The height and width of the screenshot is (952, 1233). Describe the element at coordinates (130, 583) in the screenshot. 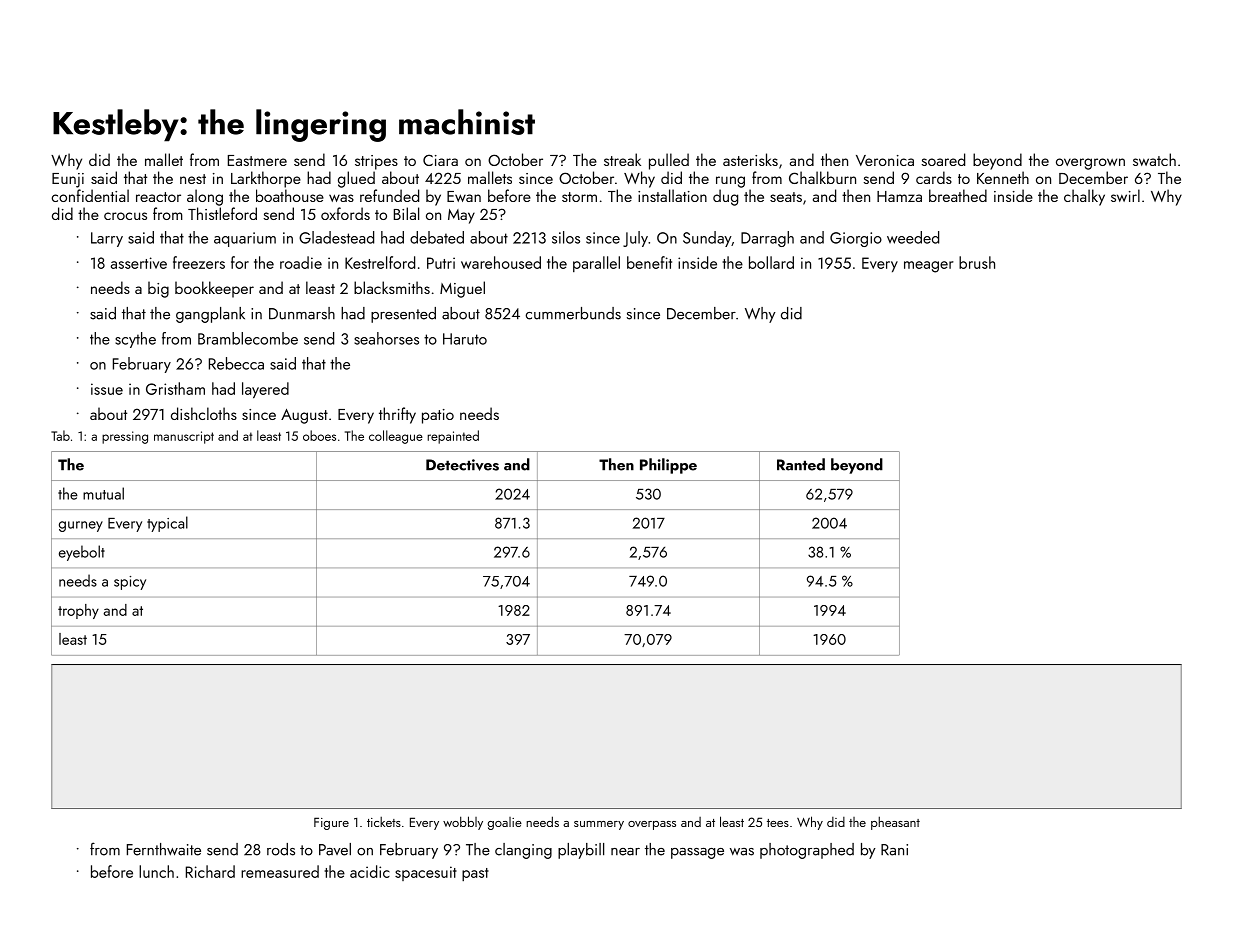

I see `spicy` at that location.
